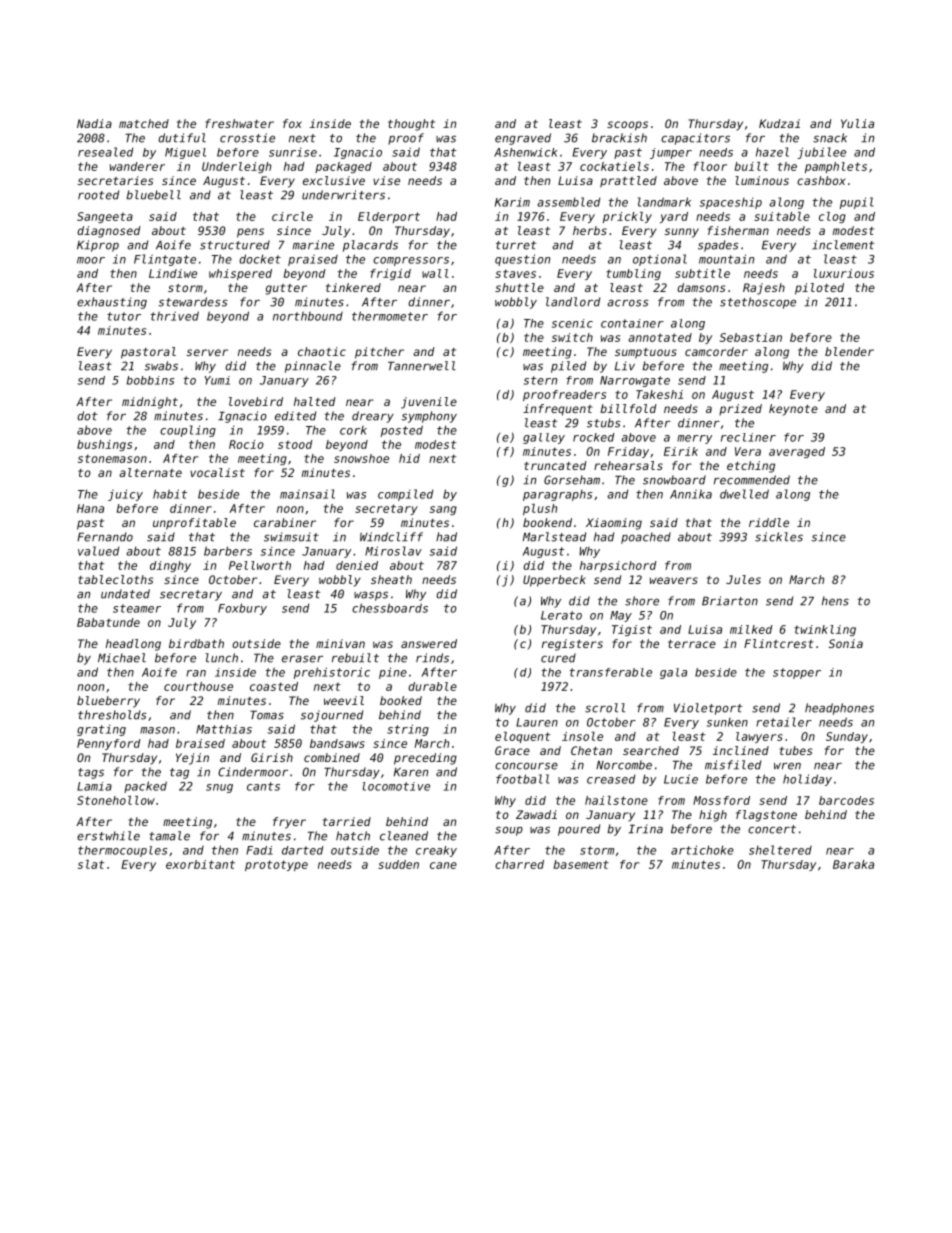  I want to click on recommended, so click(752, 480).
